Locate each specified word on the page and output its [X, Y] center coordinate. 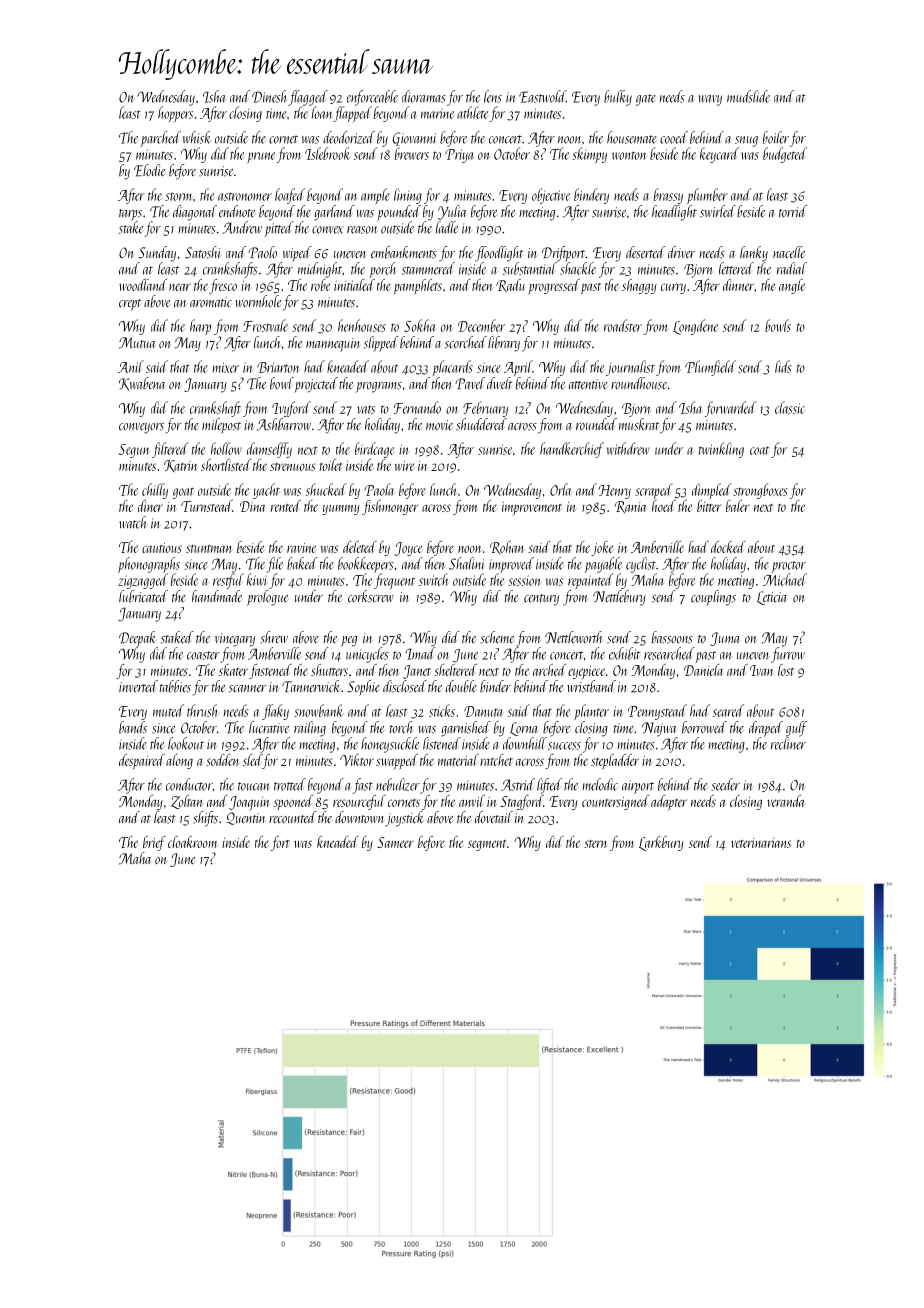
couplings [713, 598]
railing [310, 729]
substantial [530, 268]
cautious [162, 548]
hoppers [175, 114]
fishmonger [390, 507]
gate [646, 100]
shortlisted [226, 465]
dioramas [424, 96]
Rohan [507, 547]
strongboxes [760, 491]
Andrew [242, 227]
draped [766, 729]
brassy [668, 196]
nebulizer [398, 784]
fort [280, 843]
